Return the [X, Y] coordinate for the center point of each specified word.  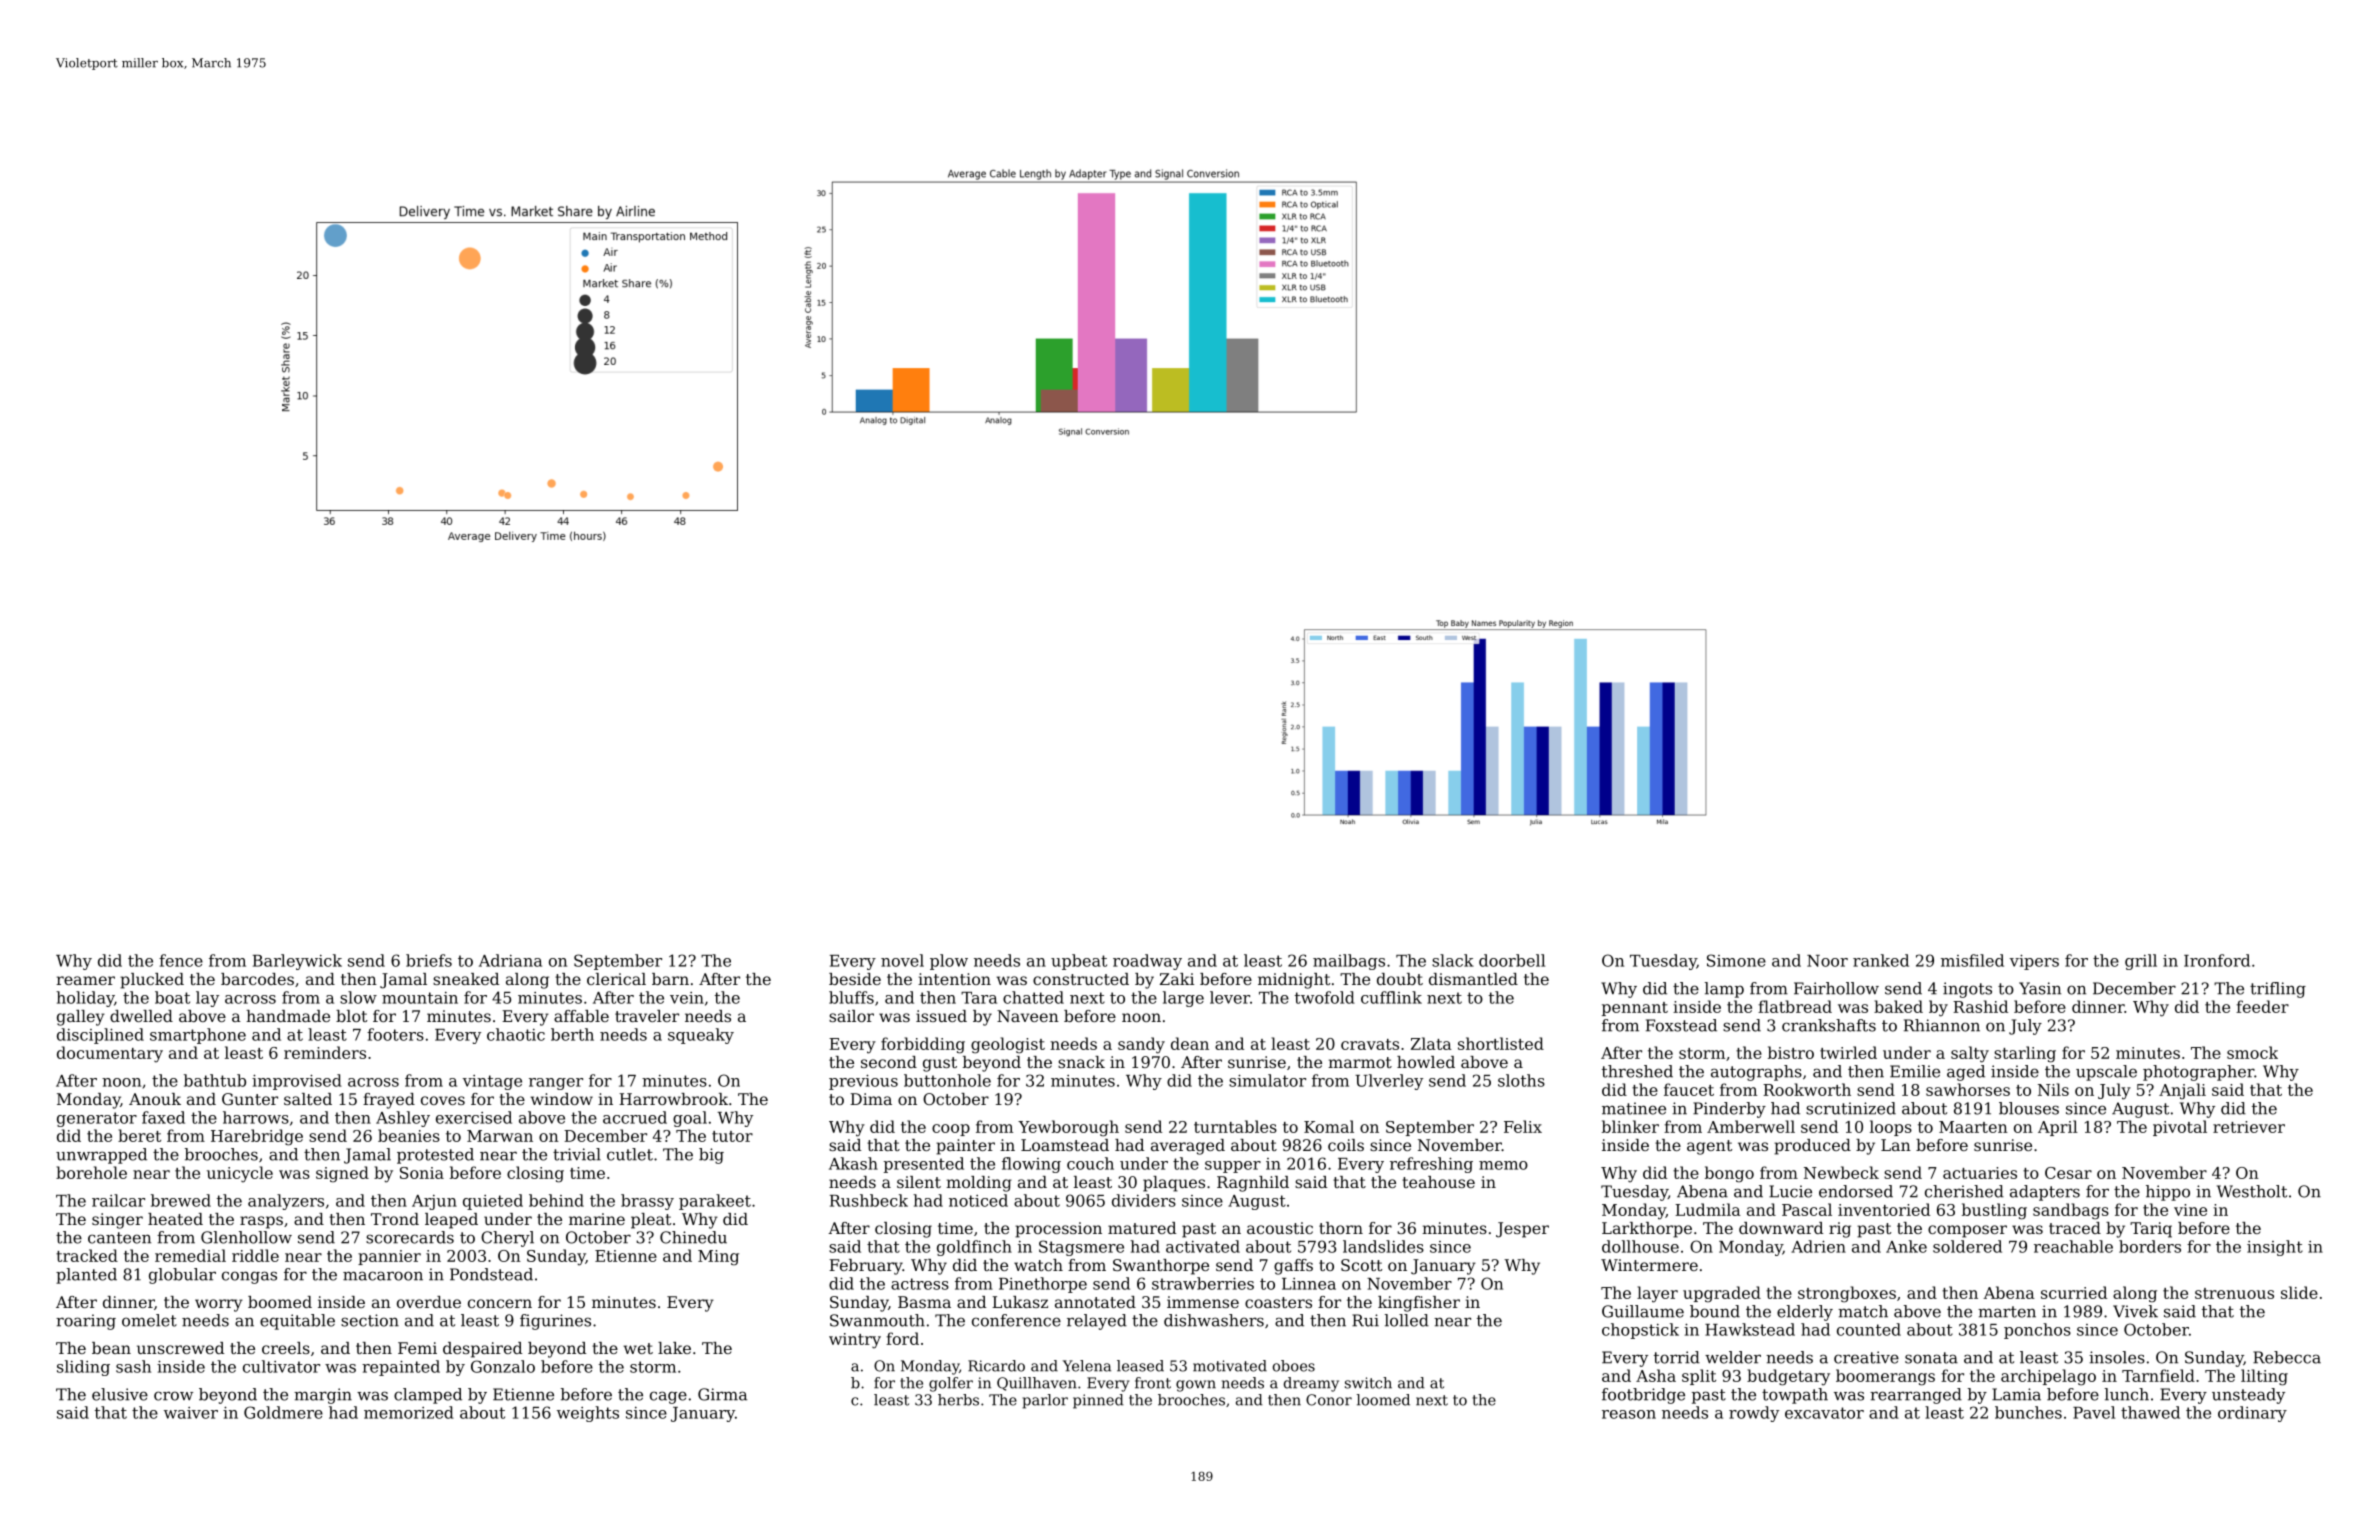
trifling [2278, 990]
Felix [1523, 1126]
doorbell [1512, 960]
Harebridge [257, 1137]
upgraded [1722, 1294]
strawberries [1203, 1283]
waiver [191, 1413]
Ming [718, 1258]
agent [1709, 1147]
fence [181, 960]
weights [588, 1414]
